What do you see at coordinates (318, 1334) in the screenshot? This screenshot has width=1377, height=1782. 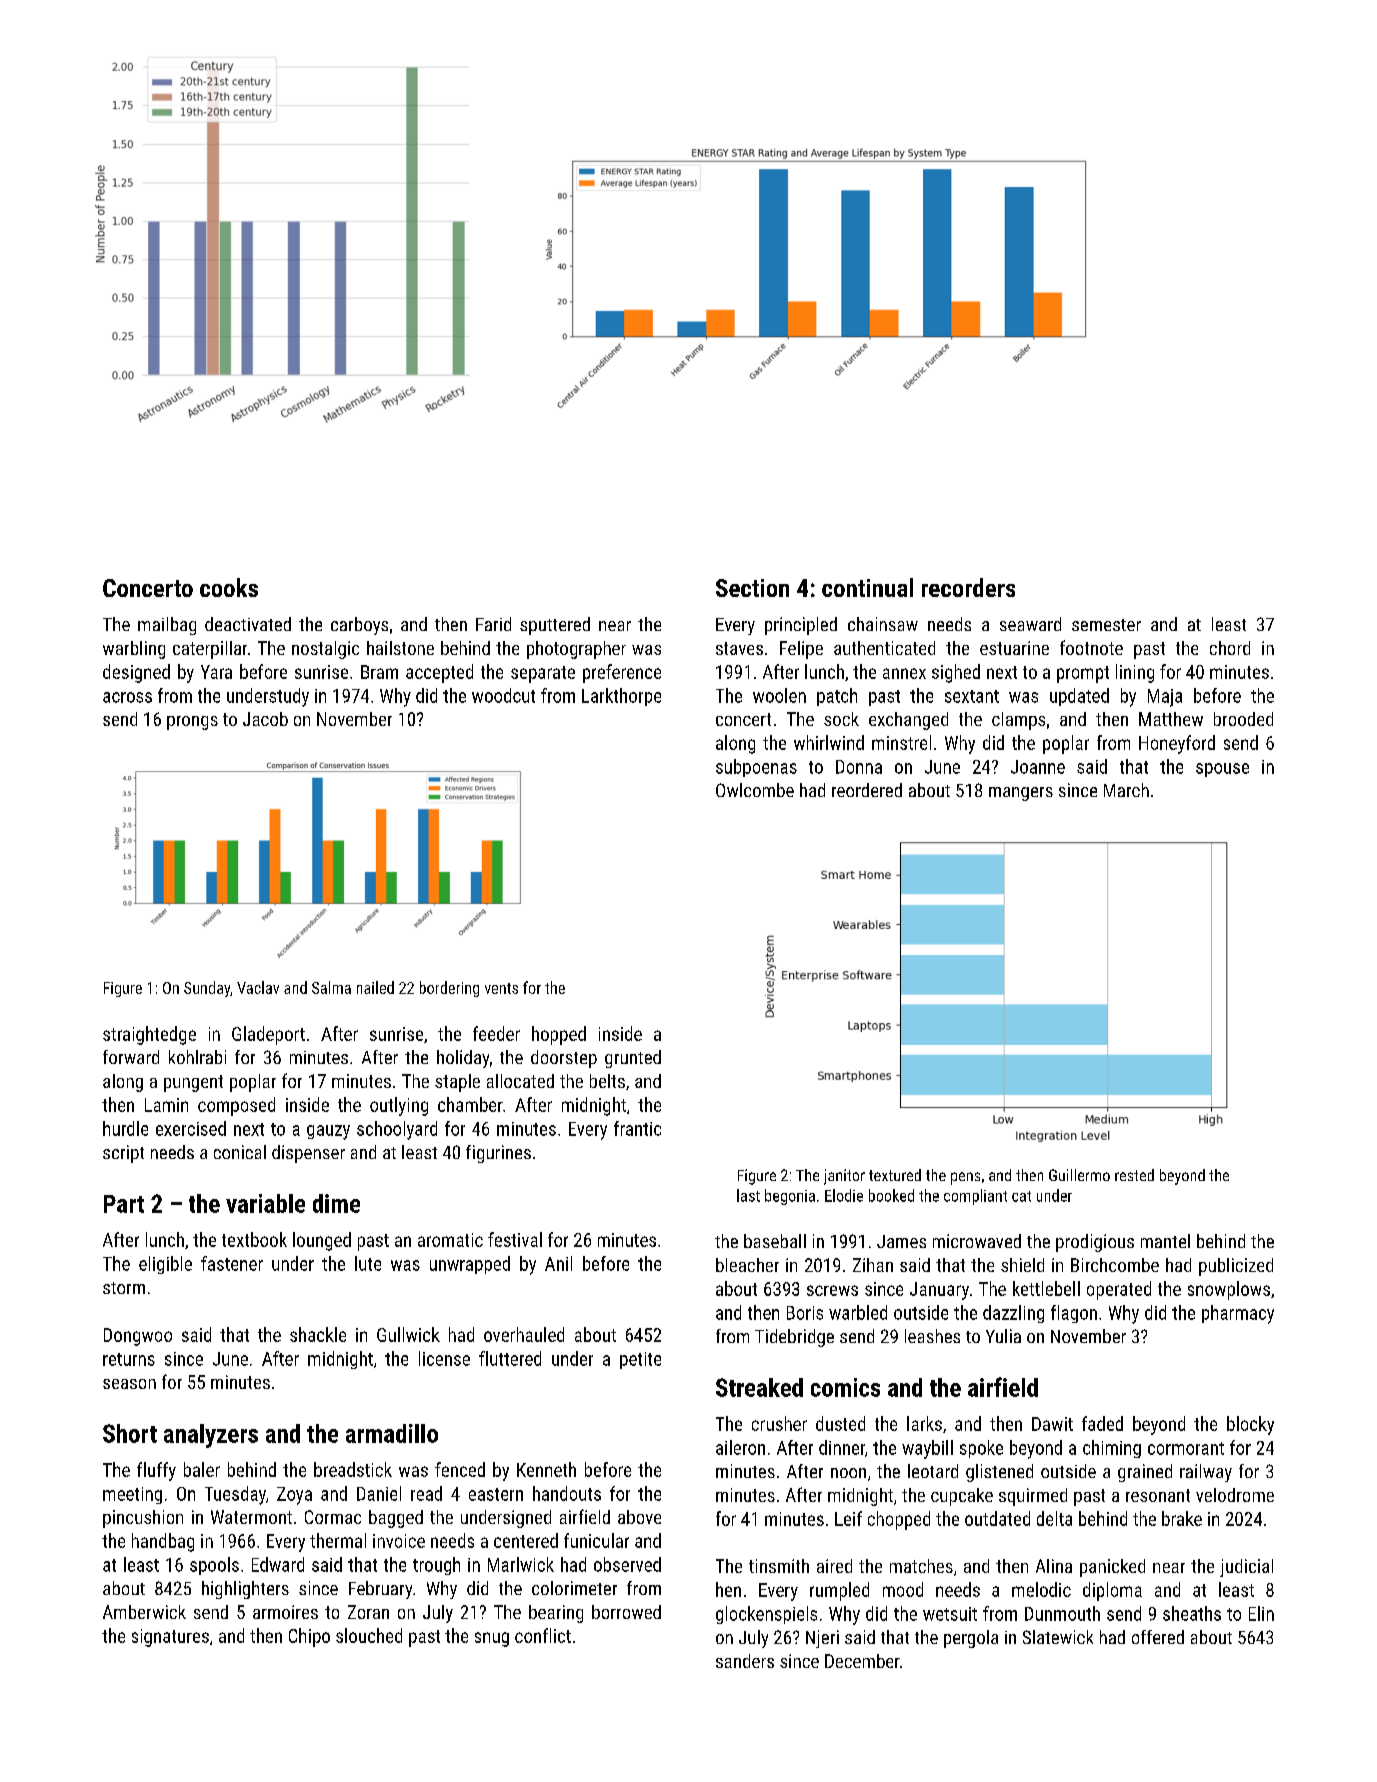 I see `shackle` at bounding box center [318, 1334].
